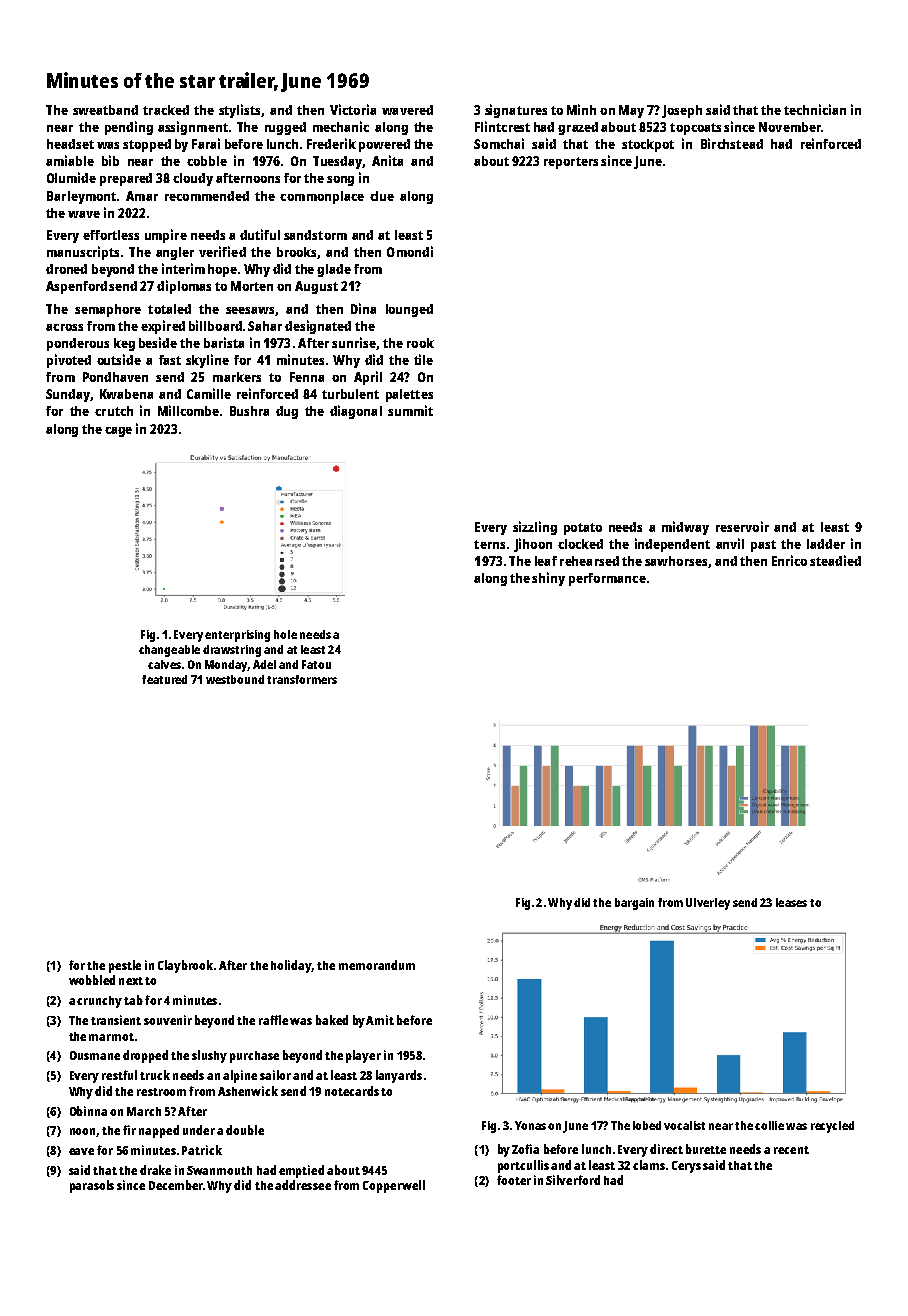 The image size is (908, 1316). Describe the element at coordinates (732, 143) in the screenshot. I see `Birchstead` at that location.
